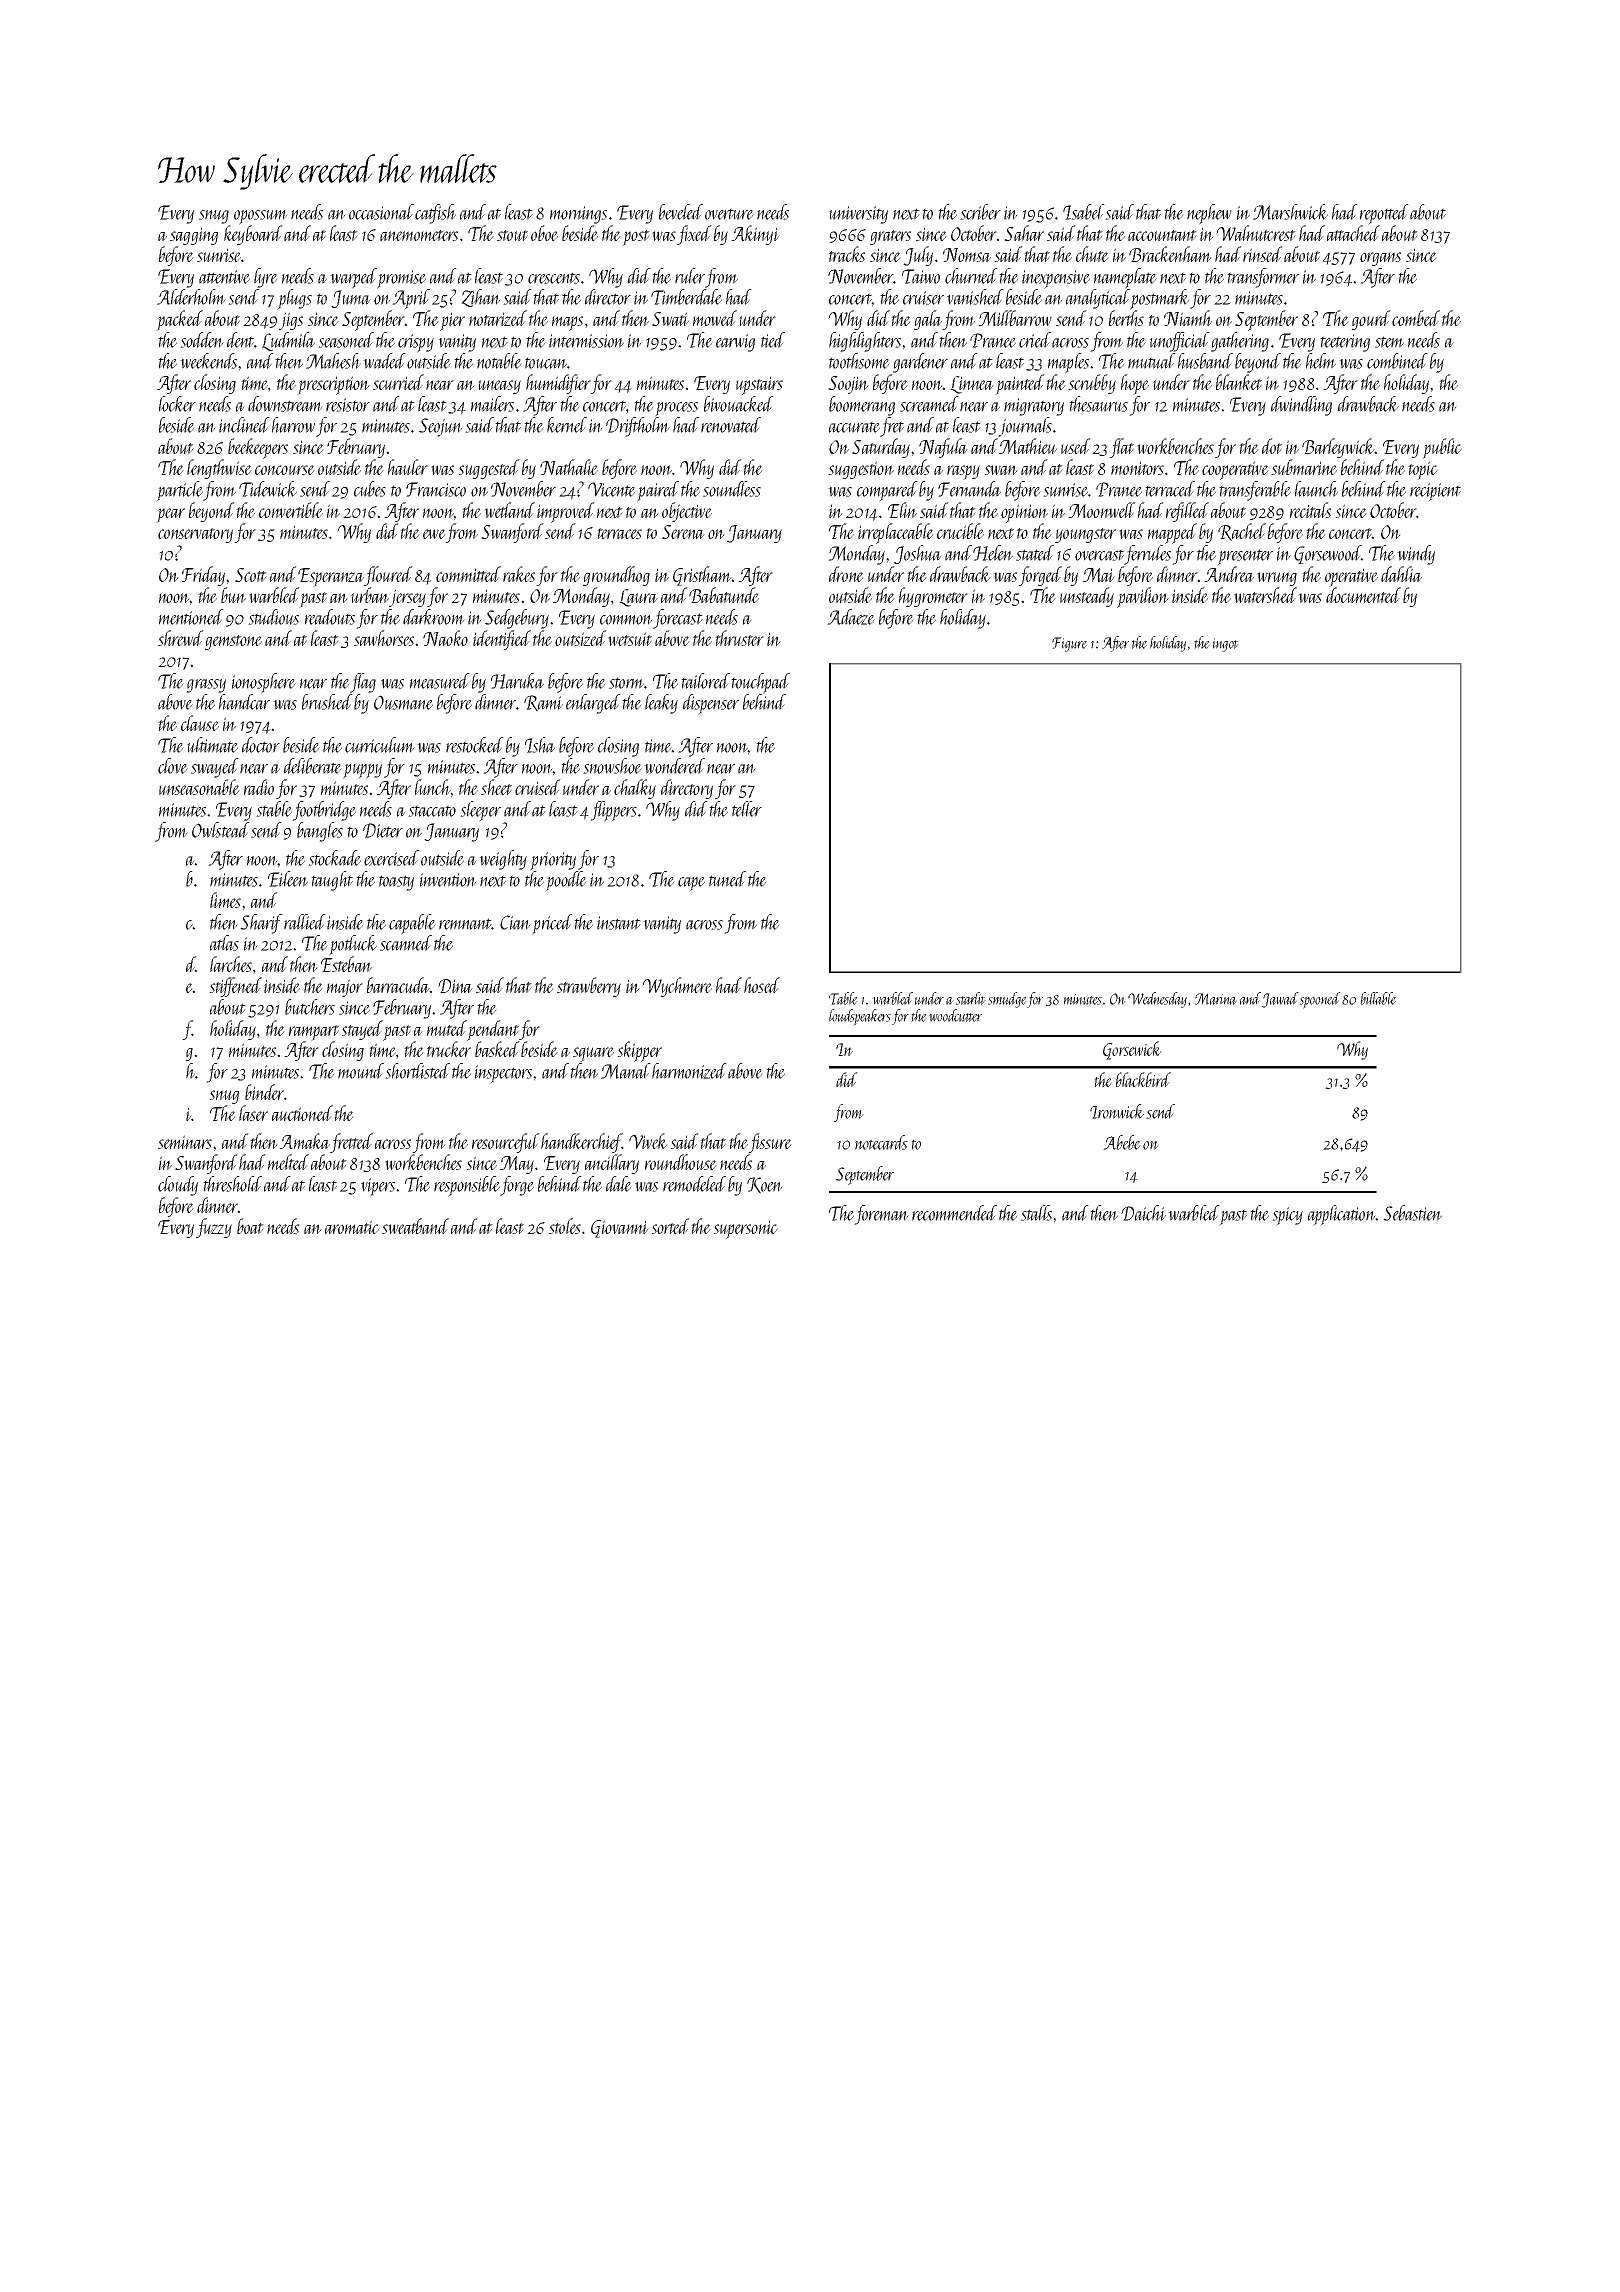  What do you see at coordinates (1216, 999) in the image?
I see `Marina` at bounding box center [1216, 999].
